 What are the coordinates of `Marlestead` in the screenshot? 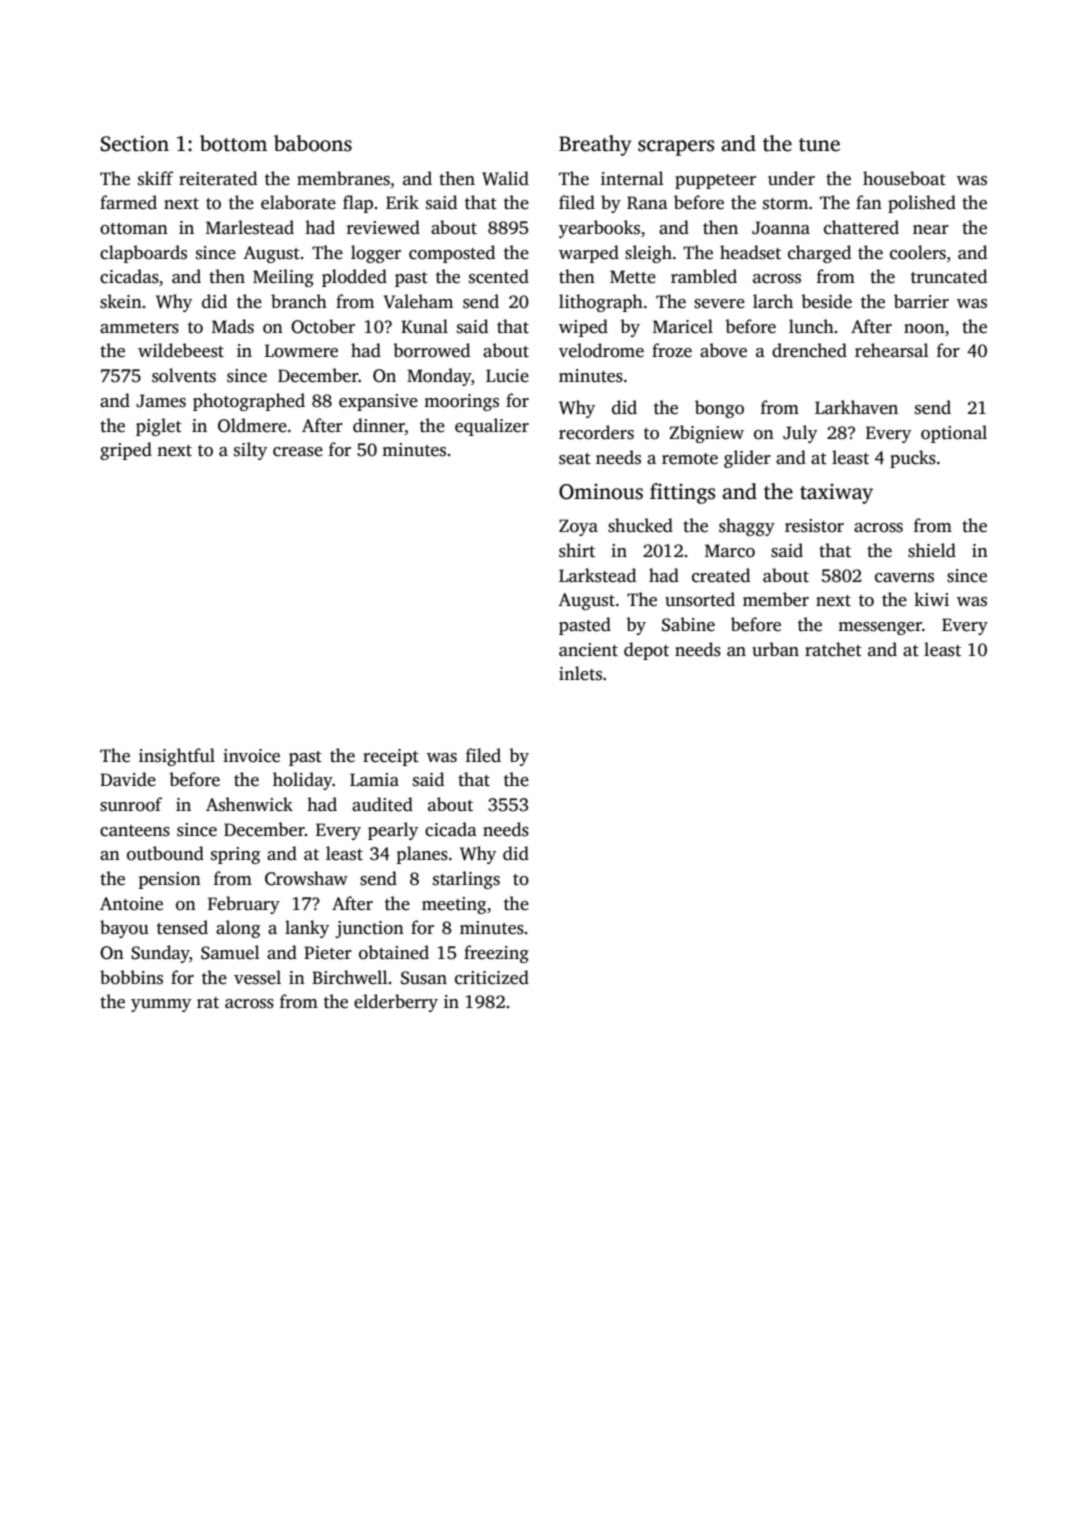 It's located at (250, 227).
